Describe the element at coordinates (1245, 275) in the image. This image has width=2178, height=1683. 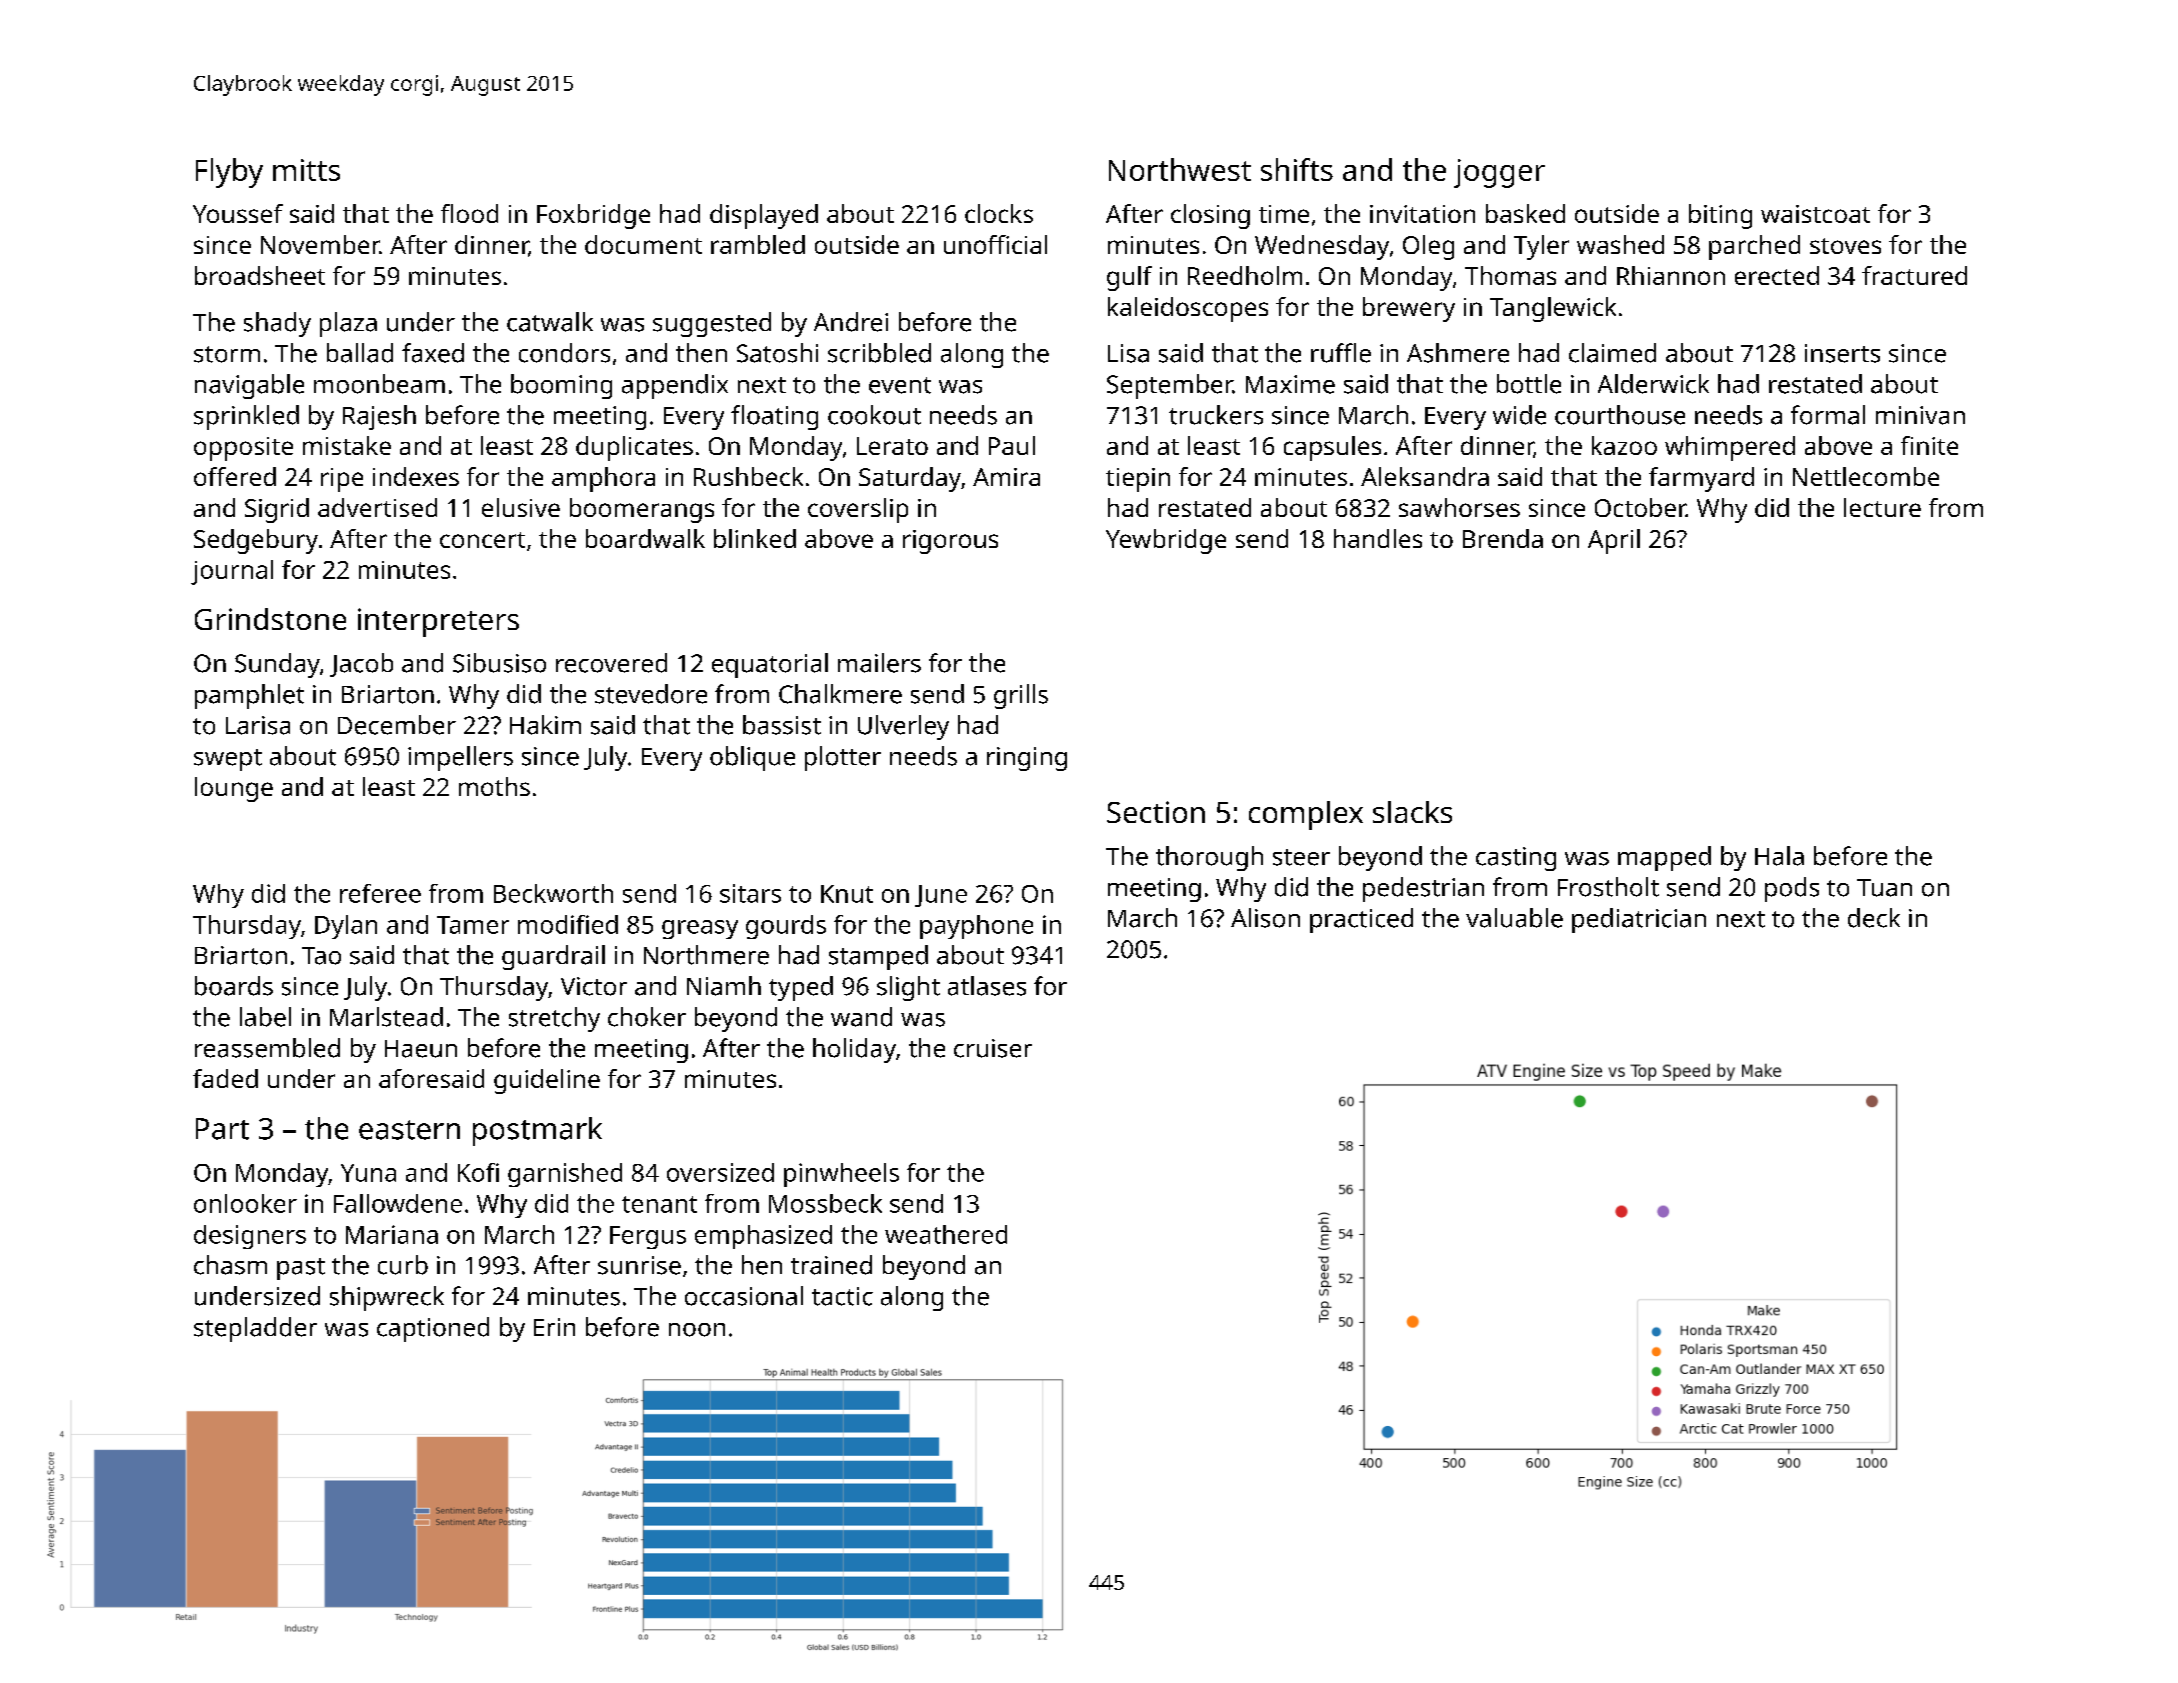
I see `Reedholm` at that location.
